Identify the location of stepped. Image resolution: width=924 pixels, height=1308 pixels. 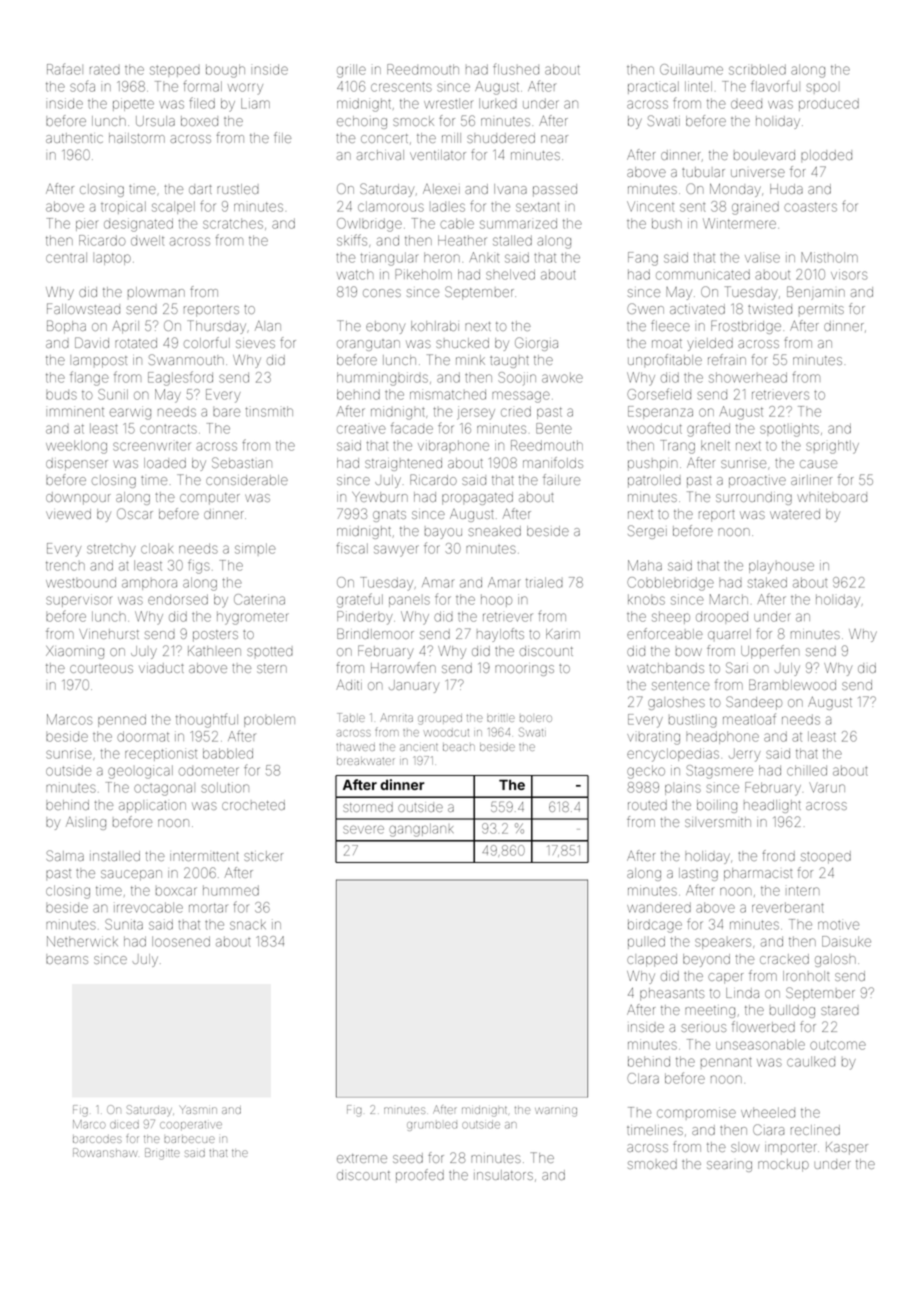
(175, 71).
